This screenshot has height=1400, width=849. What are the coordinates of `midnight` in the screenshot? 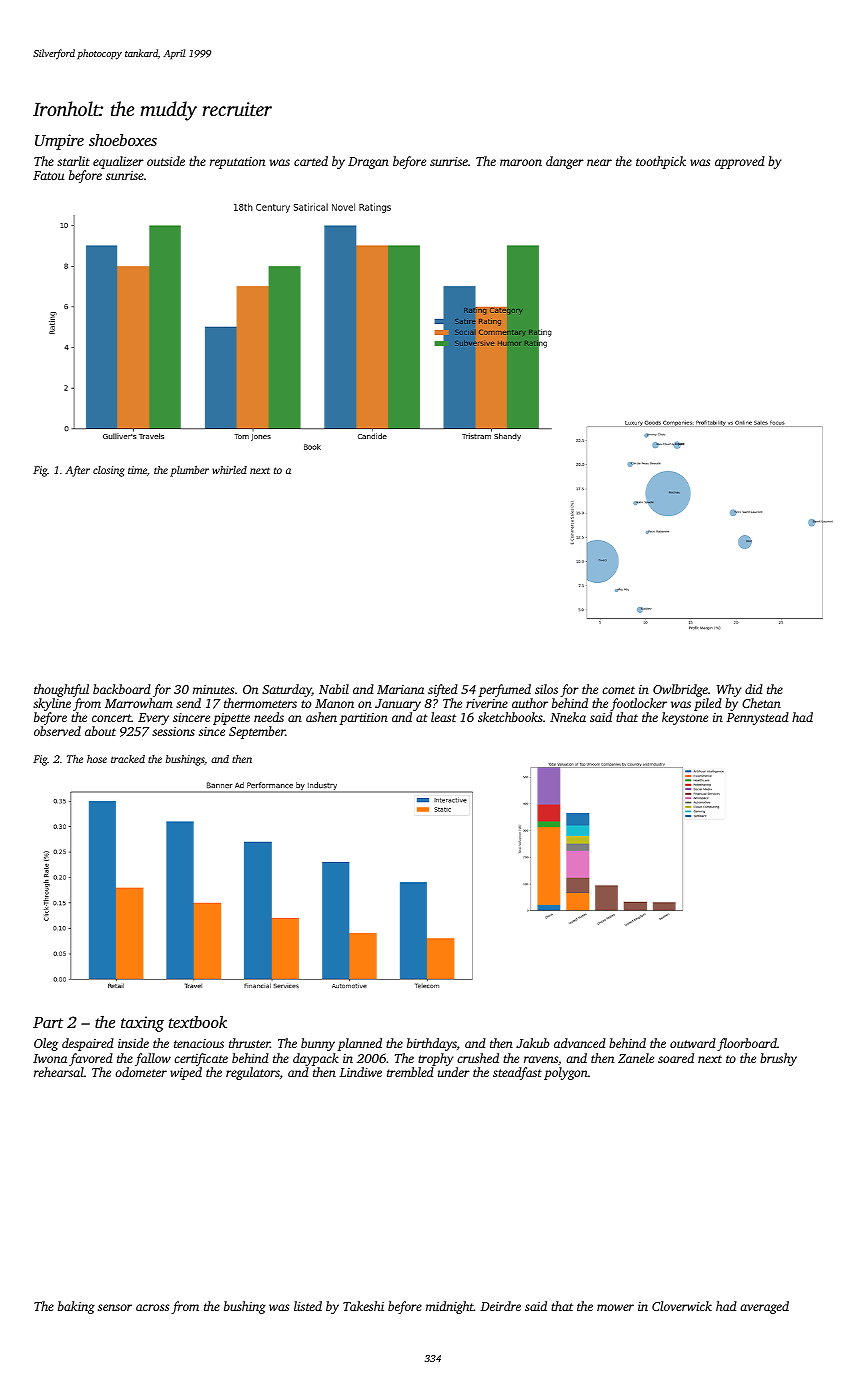 It's located at (450, 1307).
